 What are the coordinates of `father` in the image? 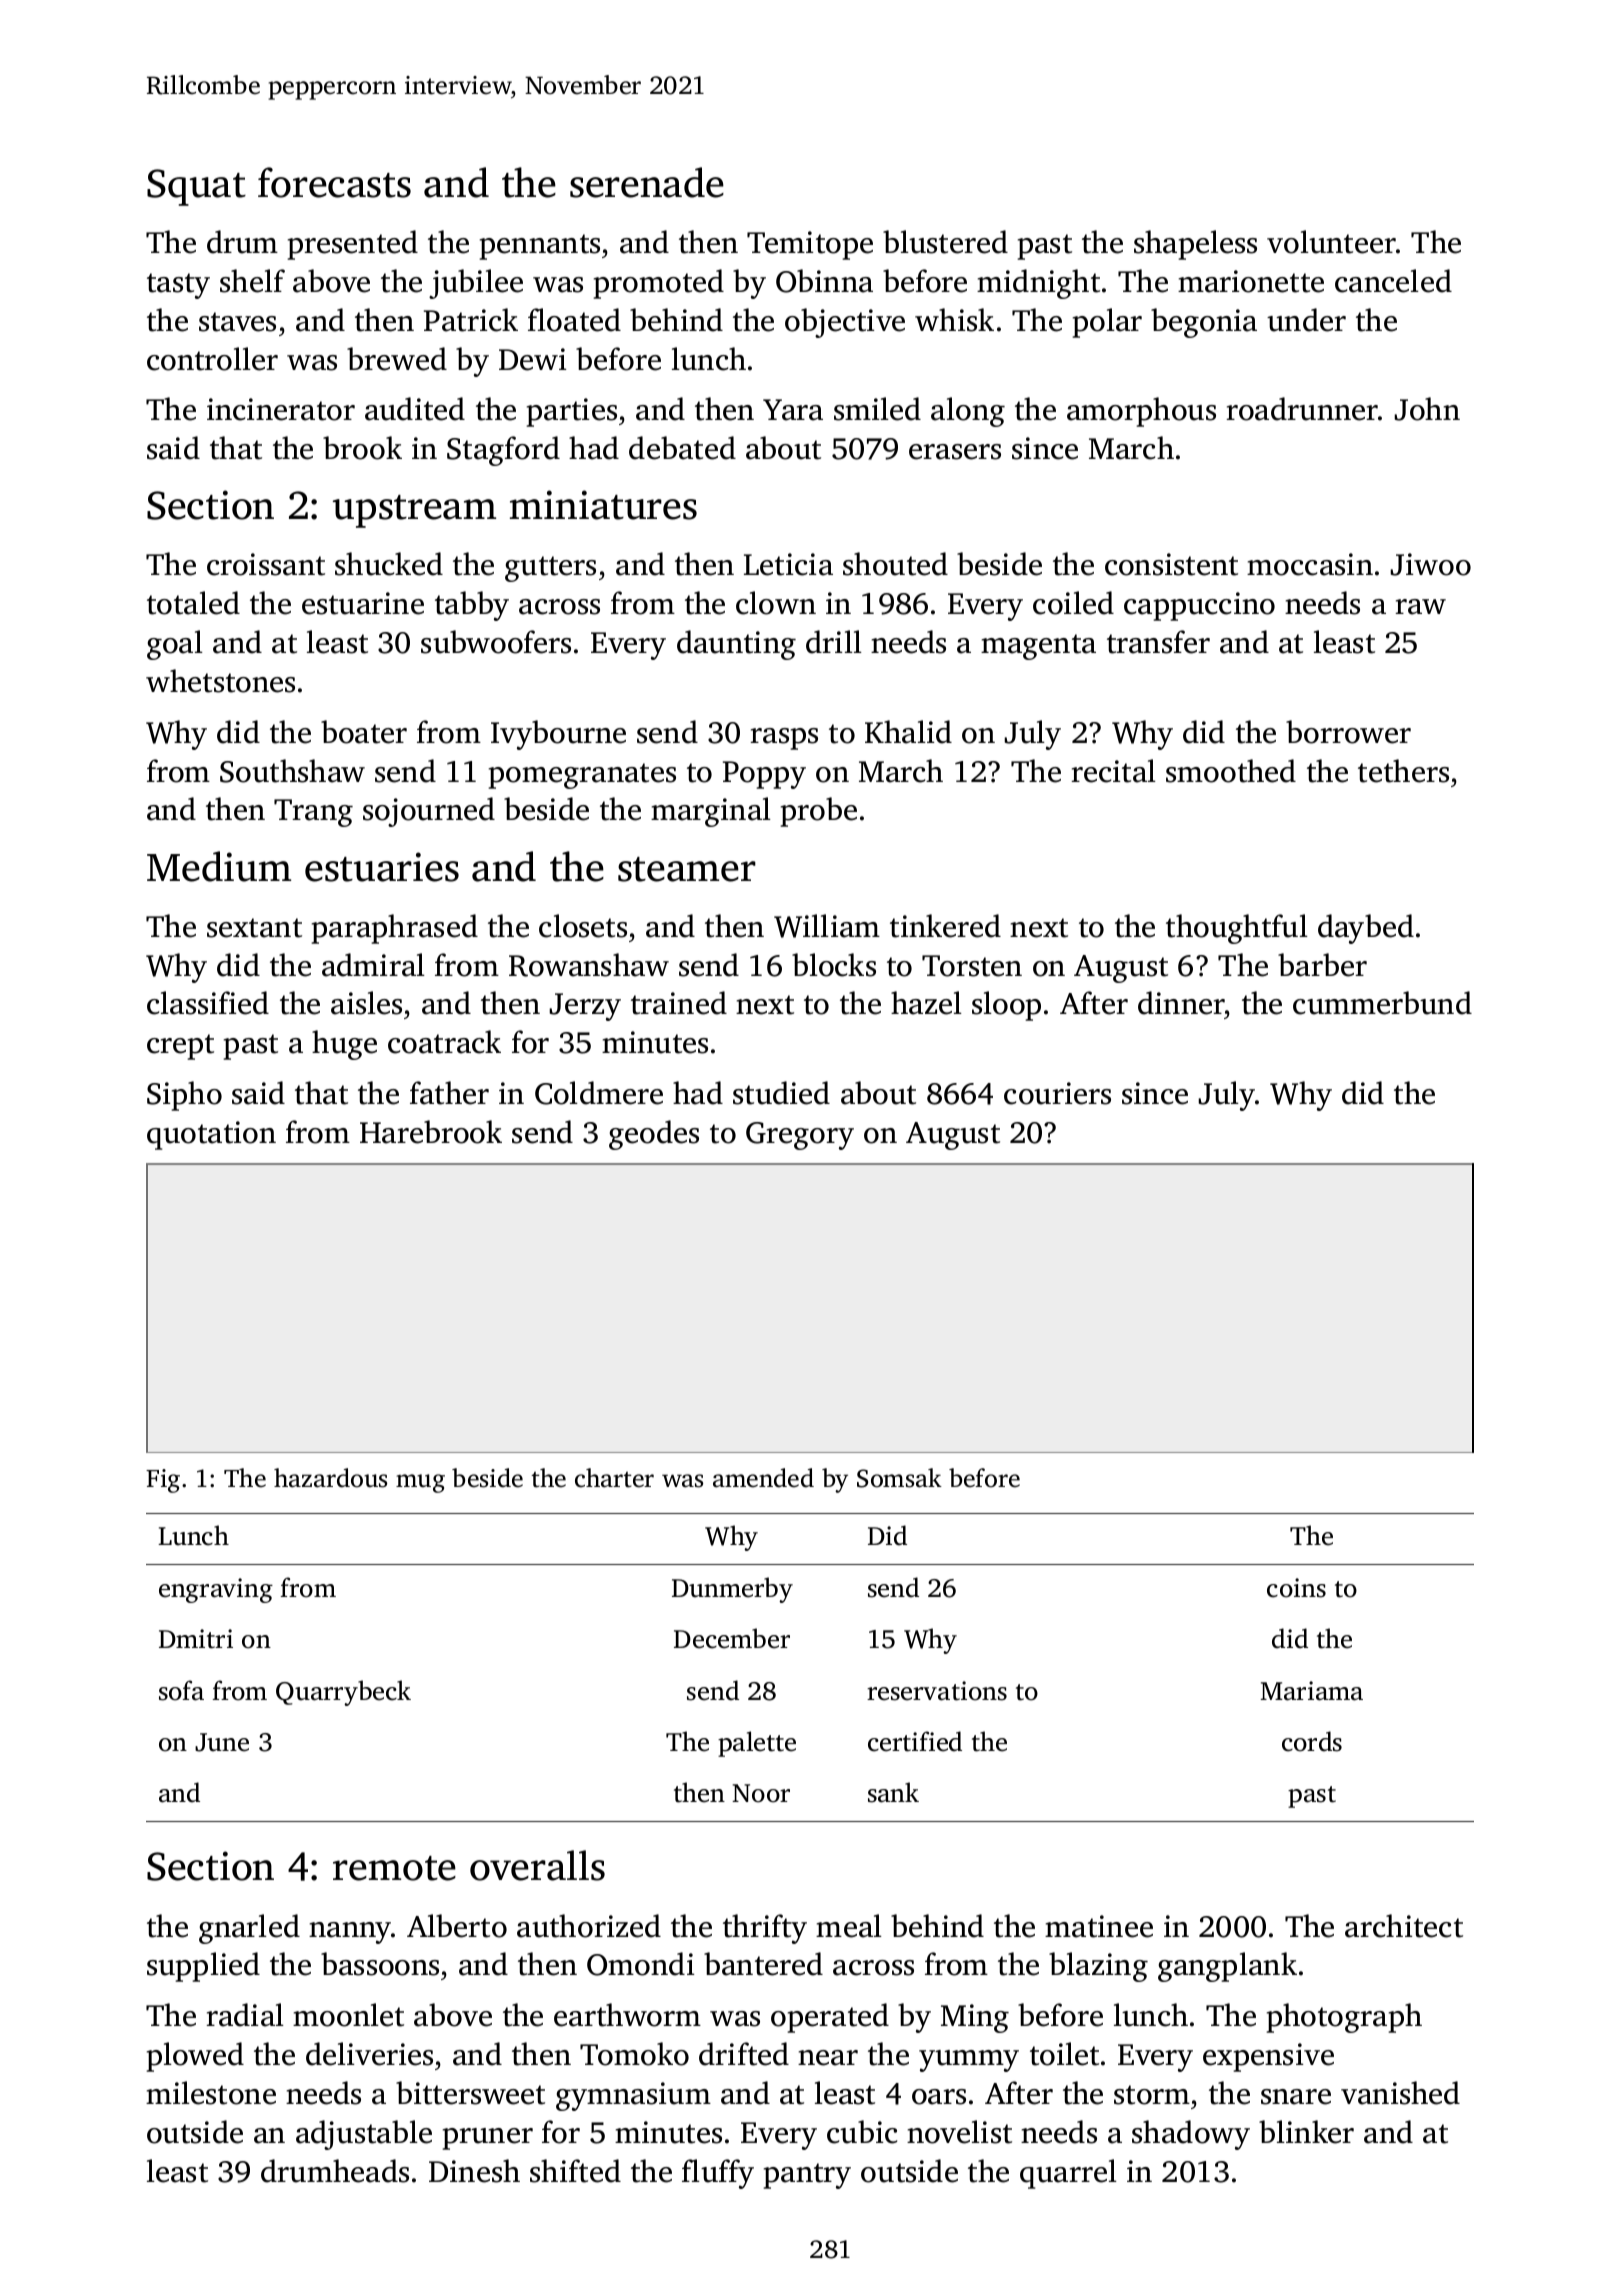 It's located at (449, 1093).
